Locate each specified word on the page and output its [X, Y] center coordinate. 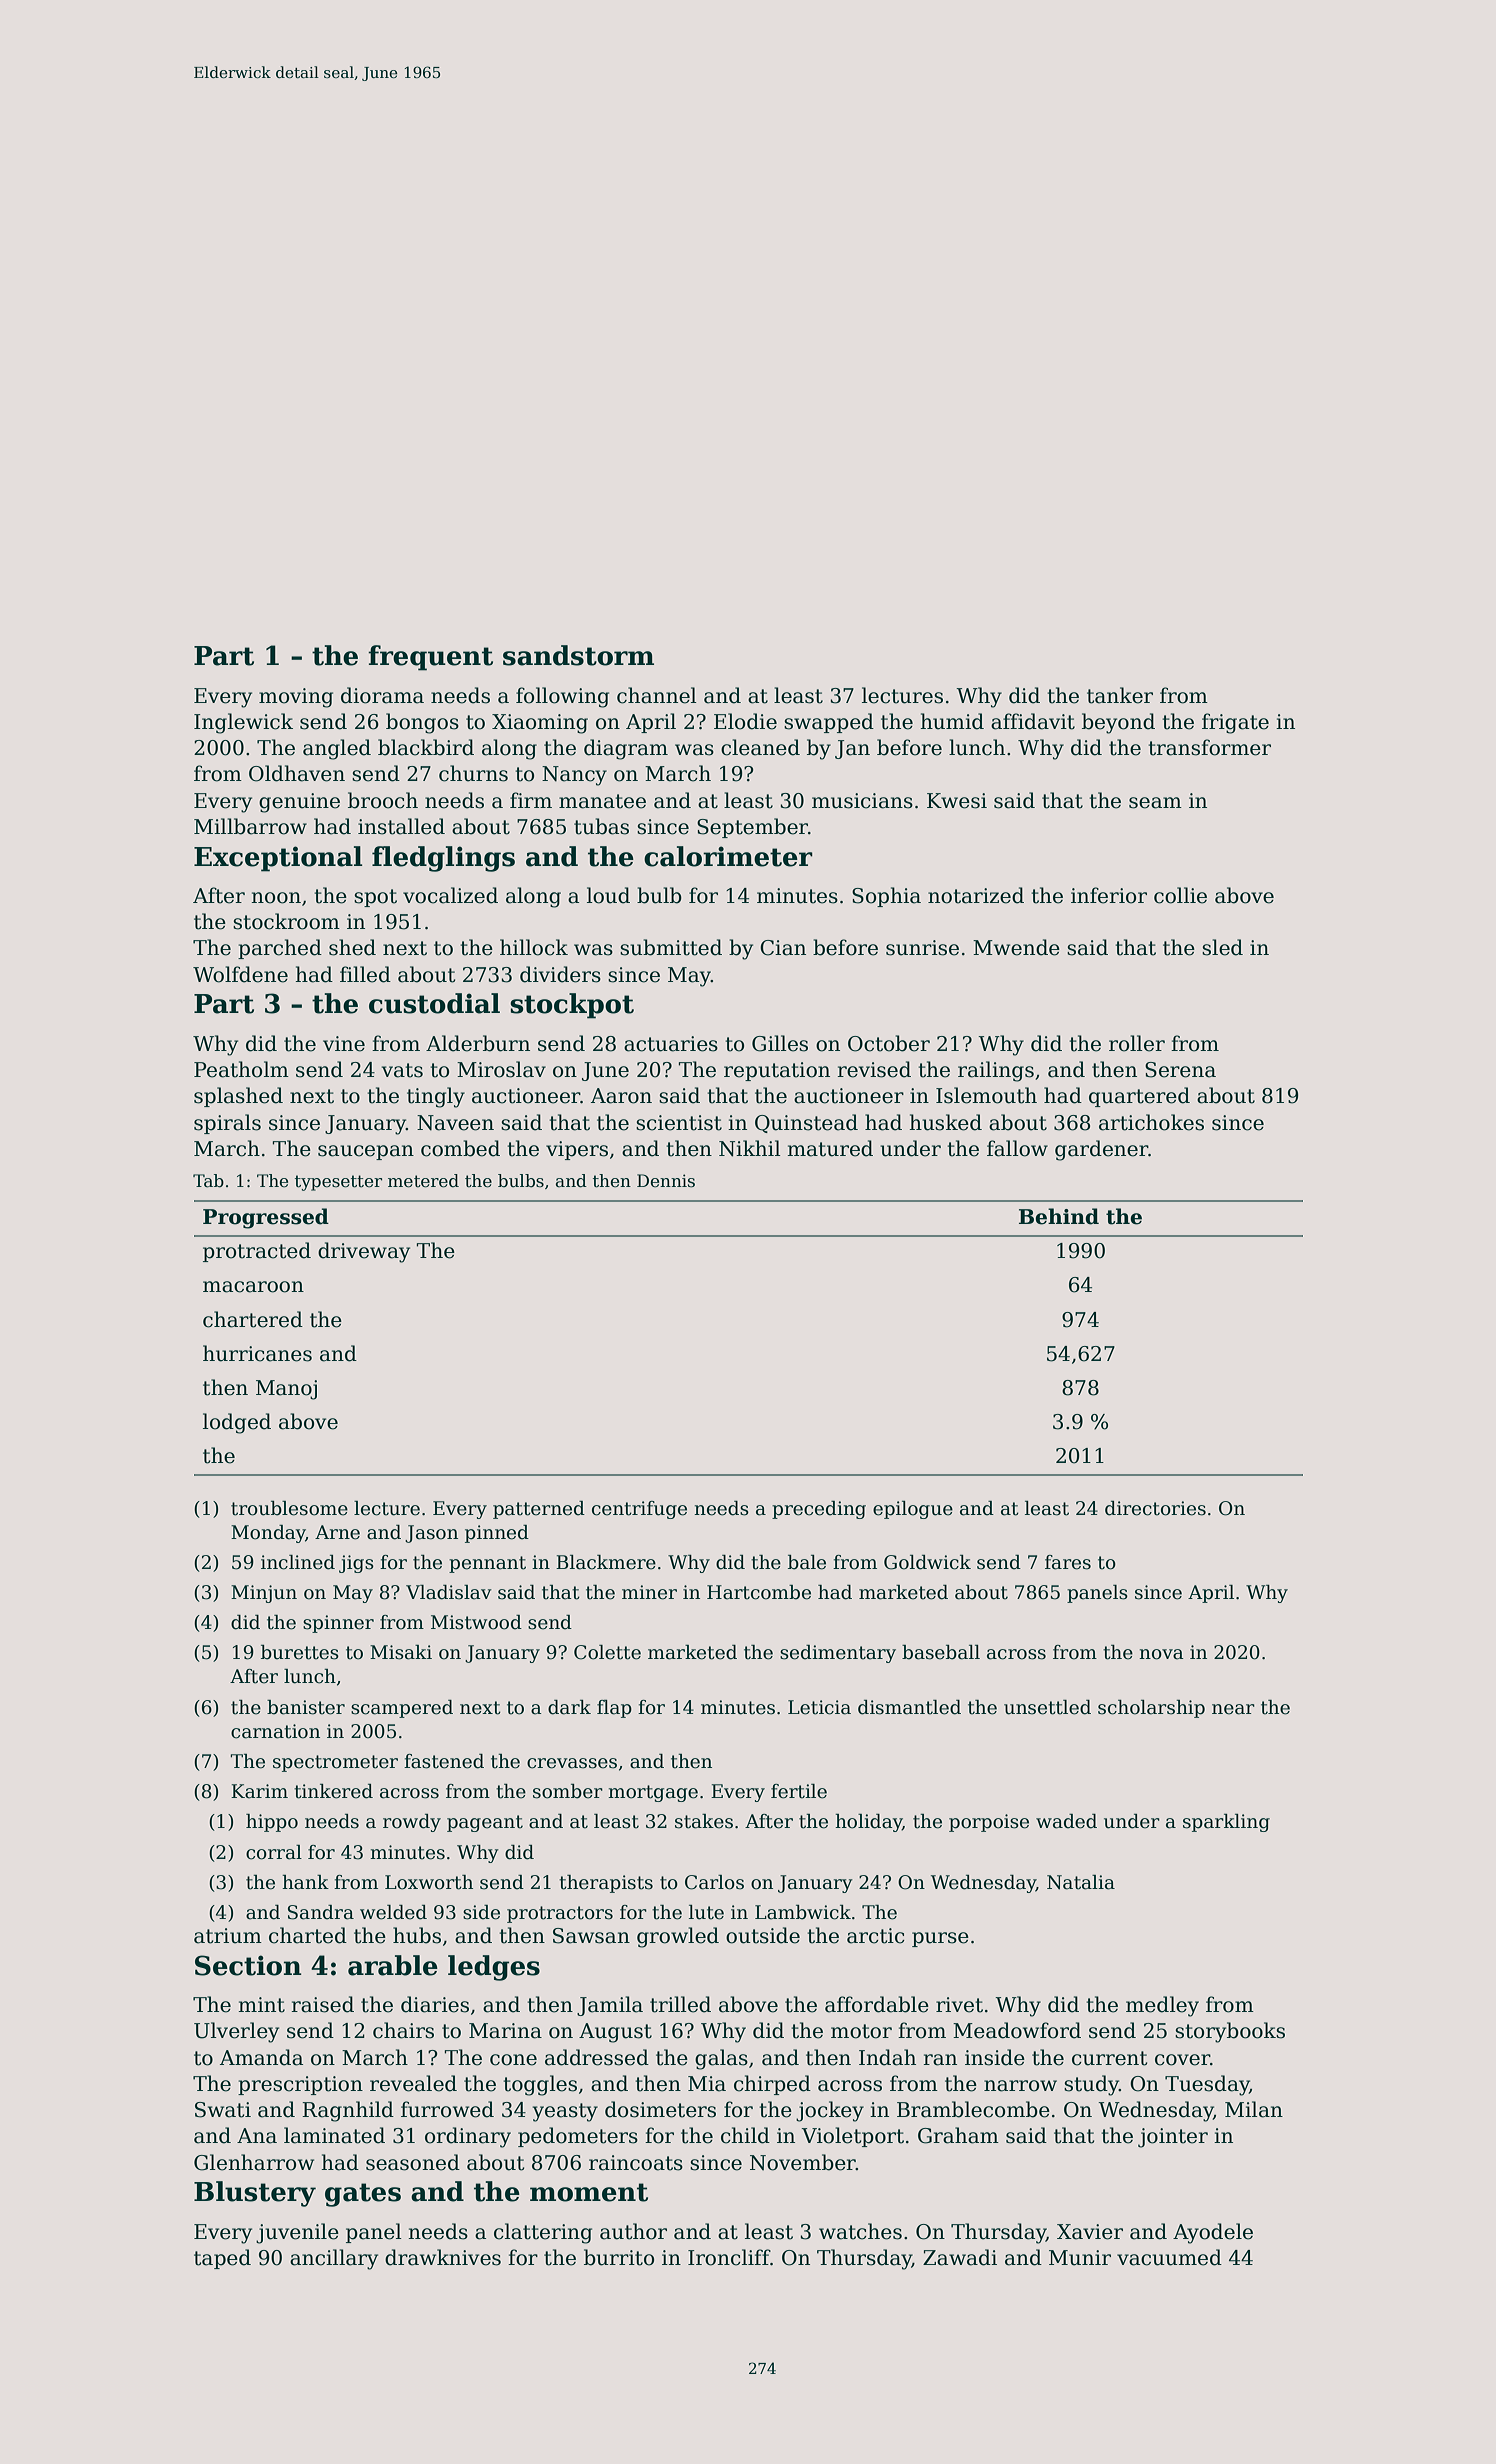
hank [305, 1882]
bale [807, 1562]
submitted [671, 947]
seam [1155, 803]
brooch [383, 800]
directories [1155, 1508]
